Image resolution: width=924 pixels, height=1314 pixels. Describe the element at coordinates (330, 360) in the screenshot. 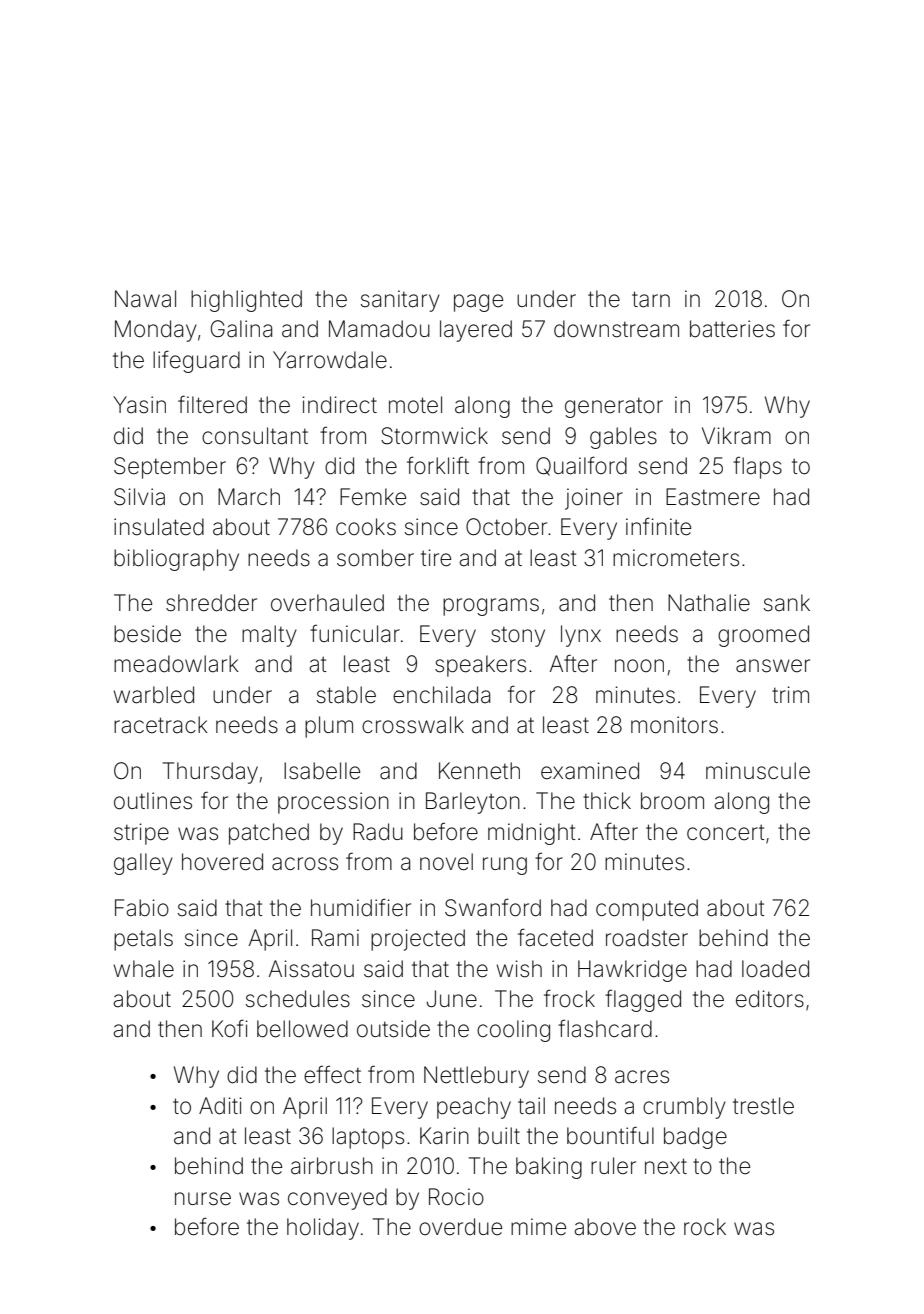

I see `Yarrowdale` at that location.
